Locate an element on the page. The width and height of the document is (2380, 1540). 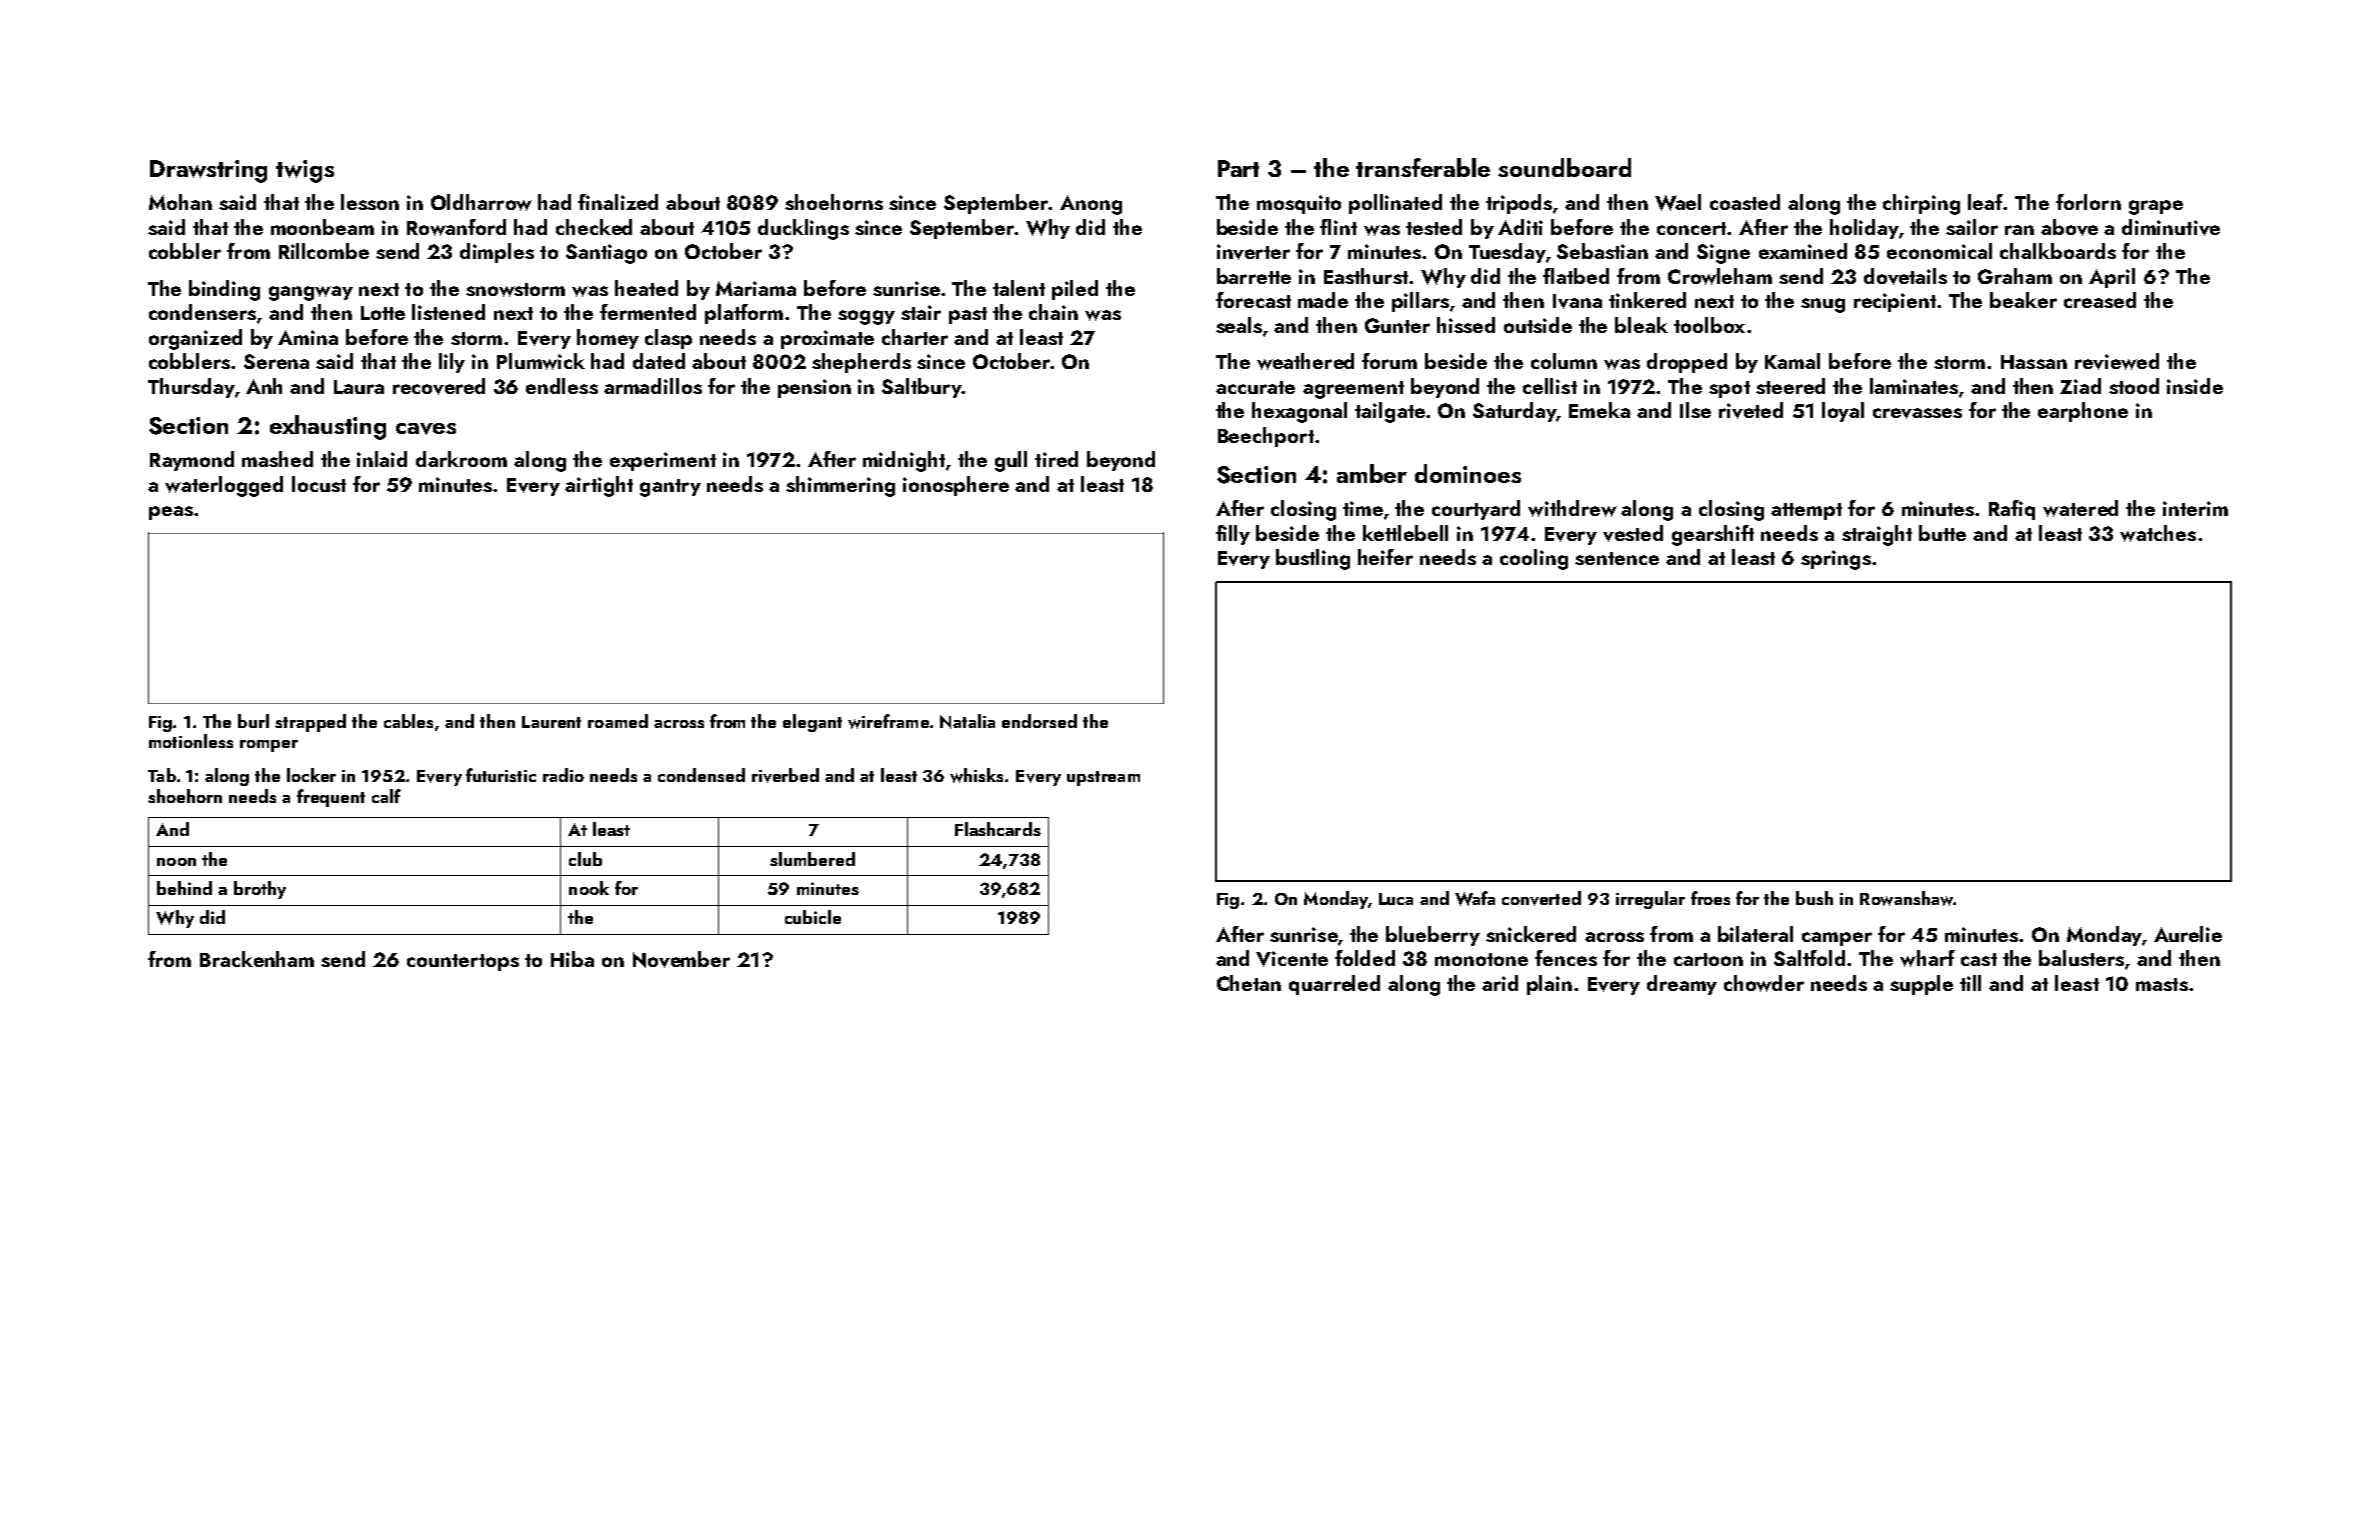
piled is located at coordinates (1075, 290).
